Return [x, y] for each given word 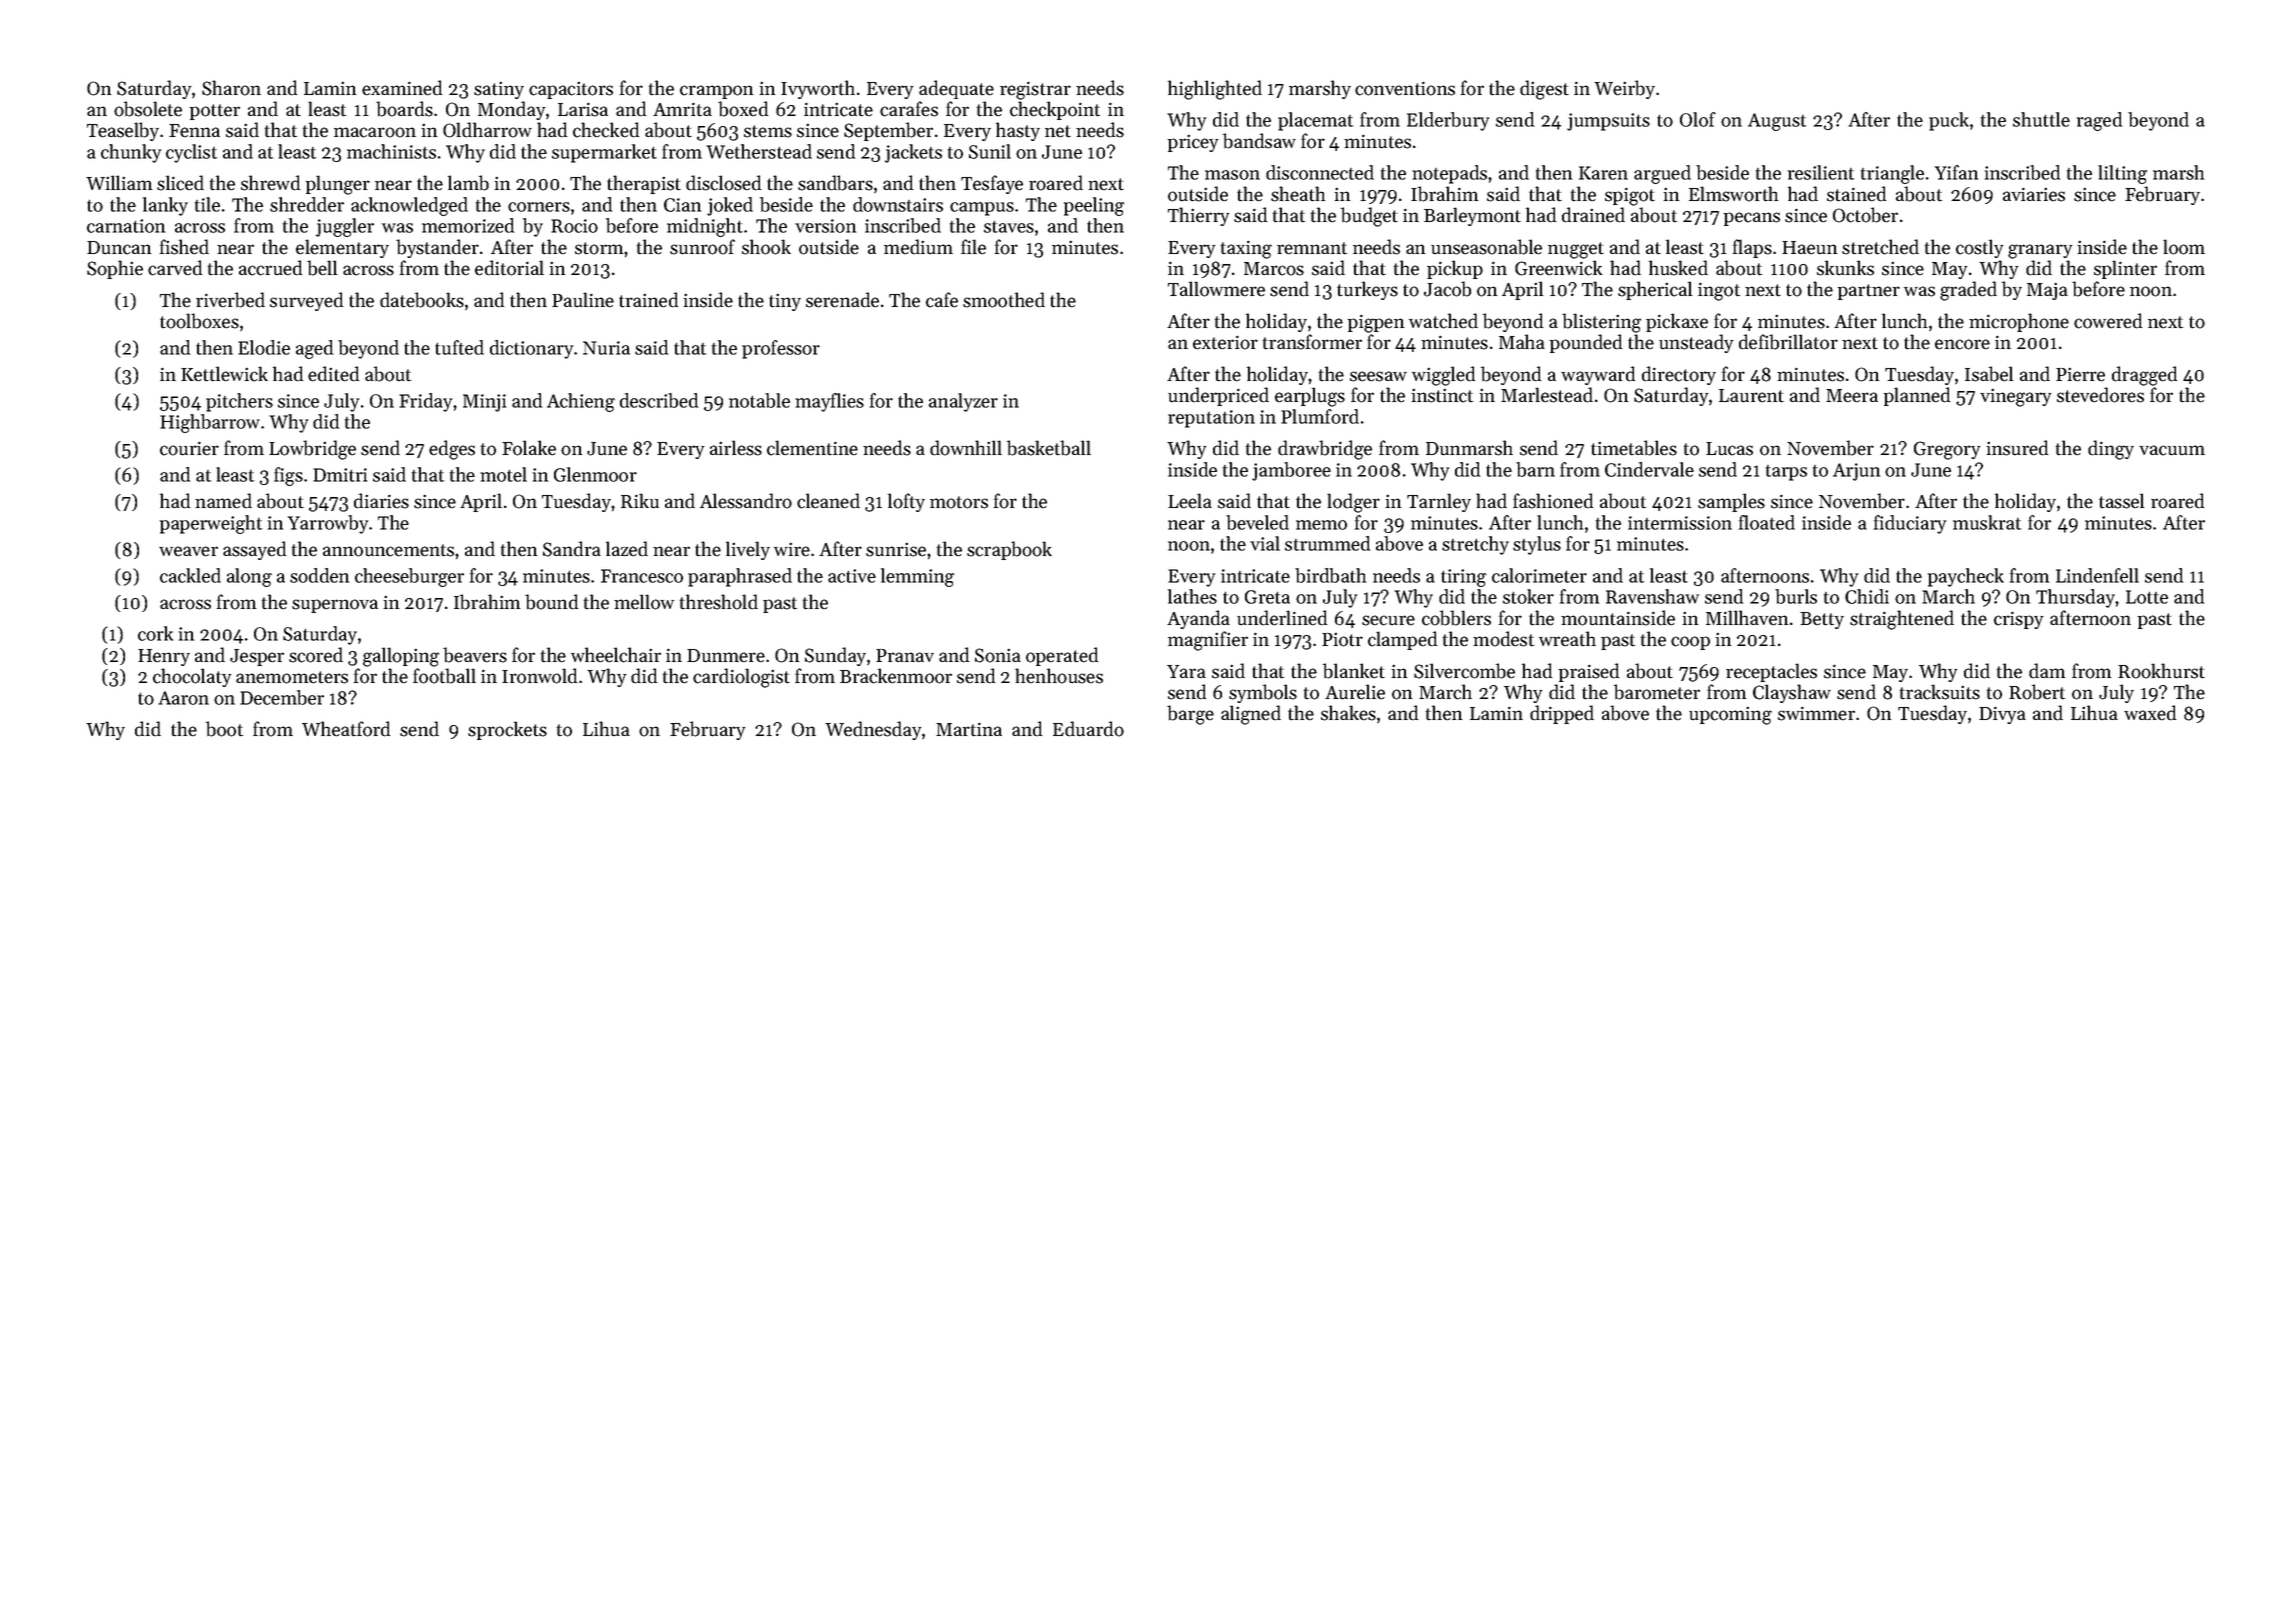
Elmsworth [1733, 194]
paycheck [1966, 577]
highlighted [1215, 90]
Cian [682, 205]
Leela [1190, 501]
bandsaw [1259, 141]
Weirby [1624, 89]
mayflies [829, 402]
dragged [2144, 376]
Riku [640, 501]
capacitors [571, 90]
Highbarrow [210, 423]
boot [224, 729]
